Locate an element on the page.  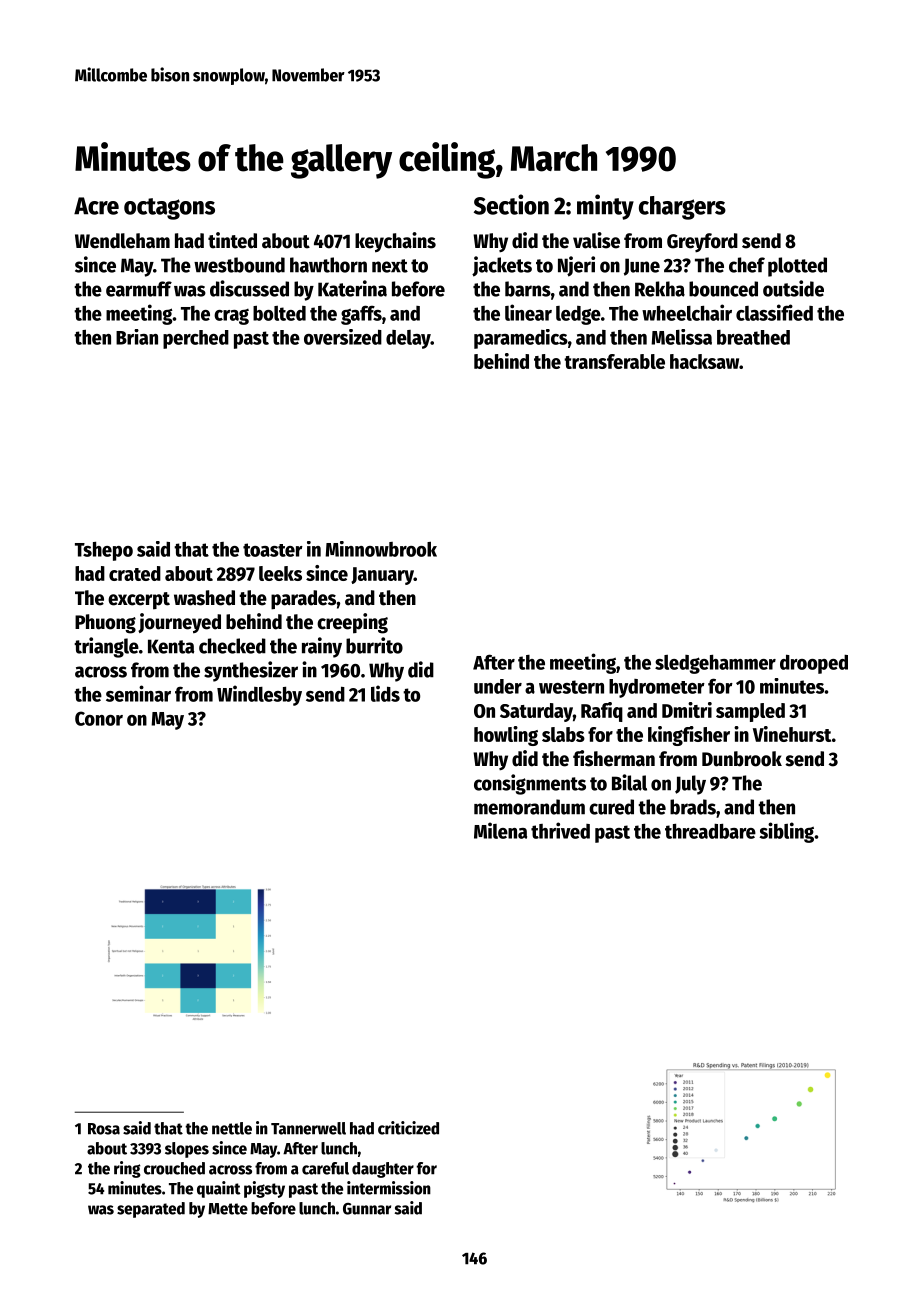
drooped is located at coordinates (814, 664).
